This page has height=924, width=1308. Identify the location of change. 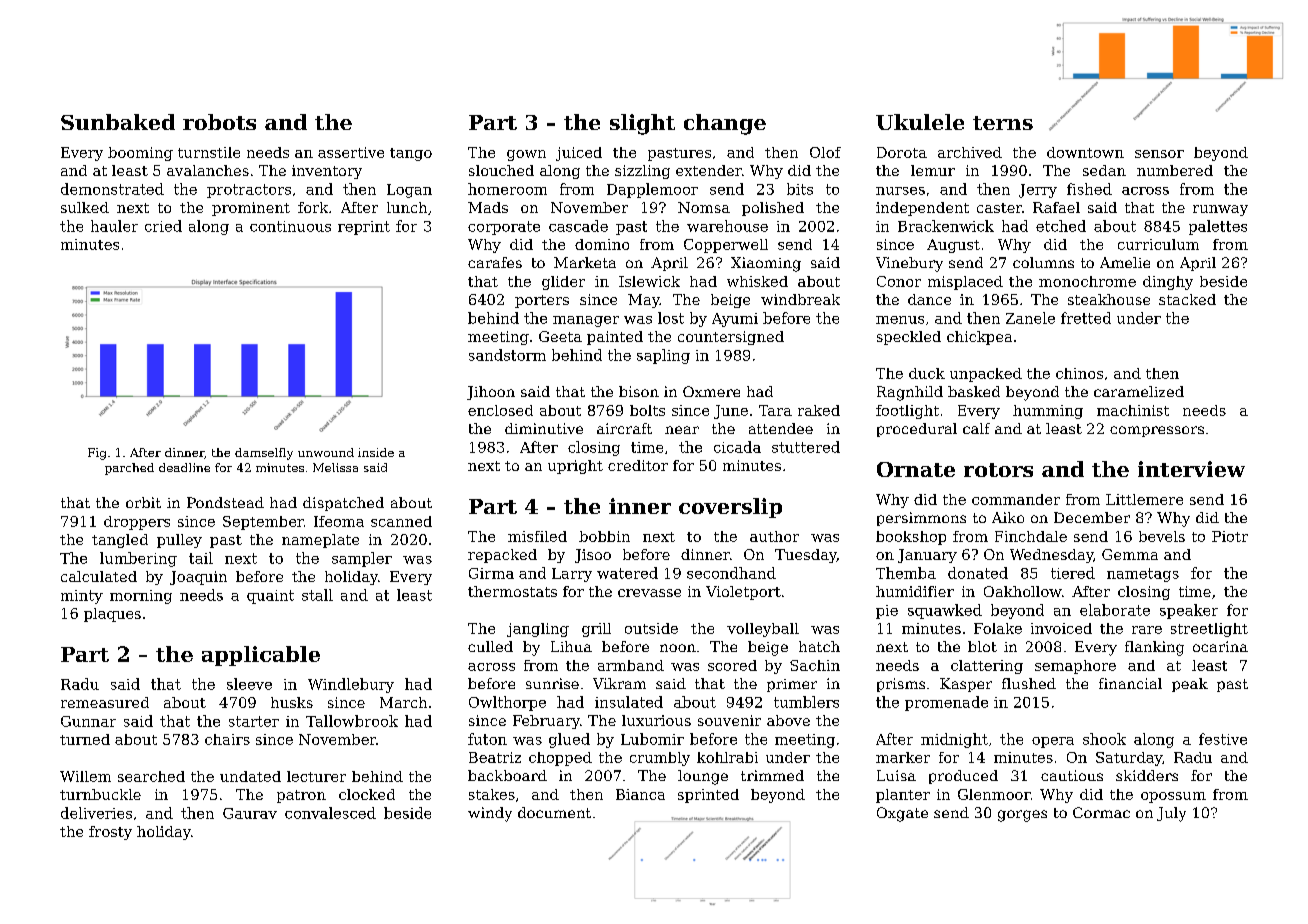
(725, 124).
